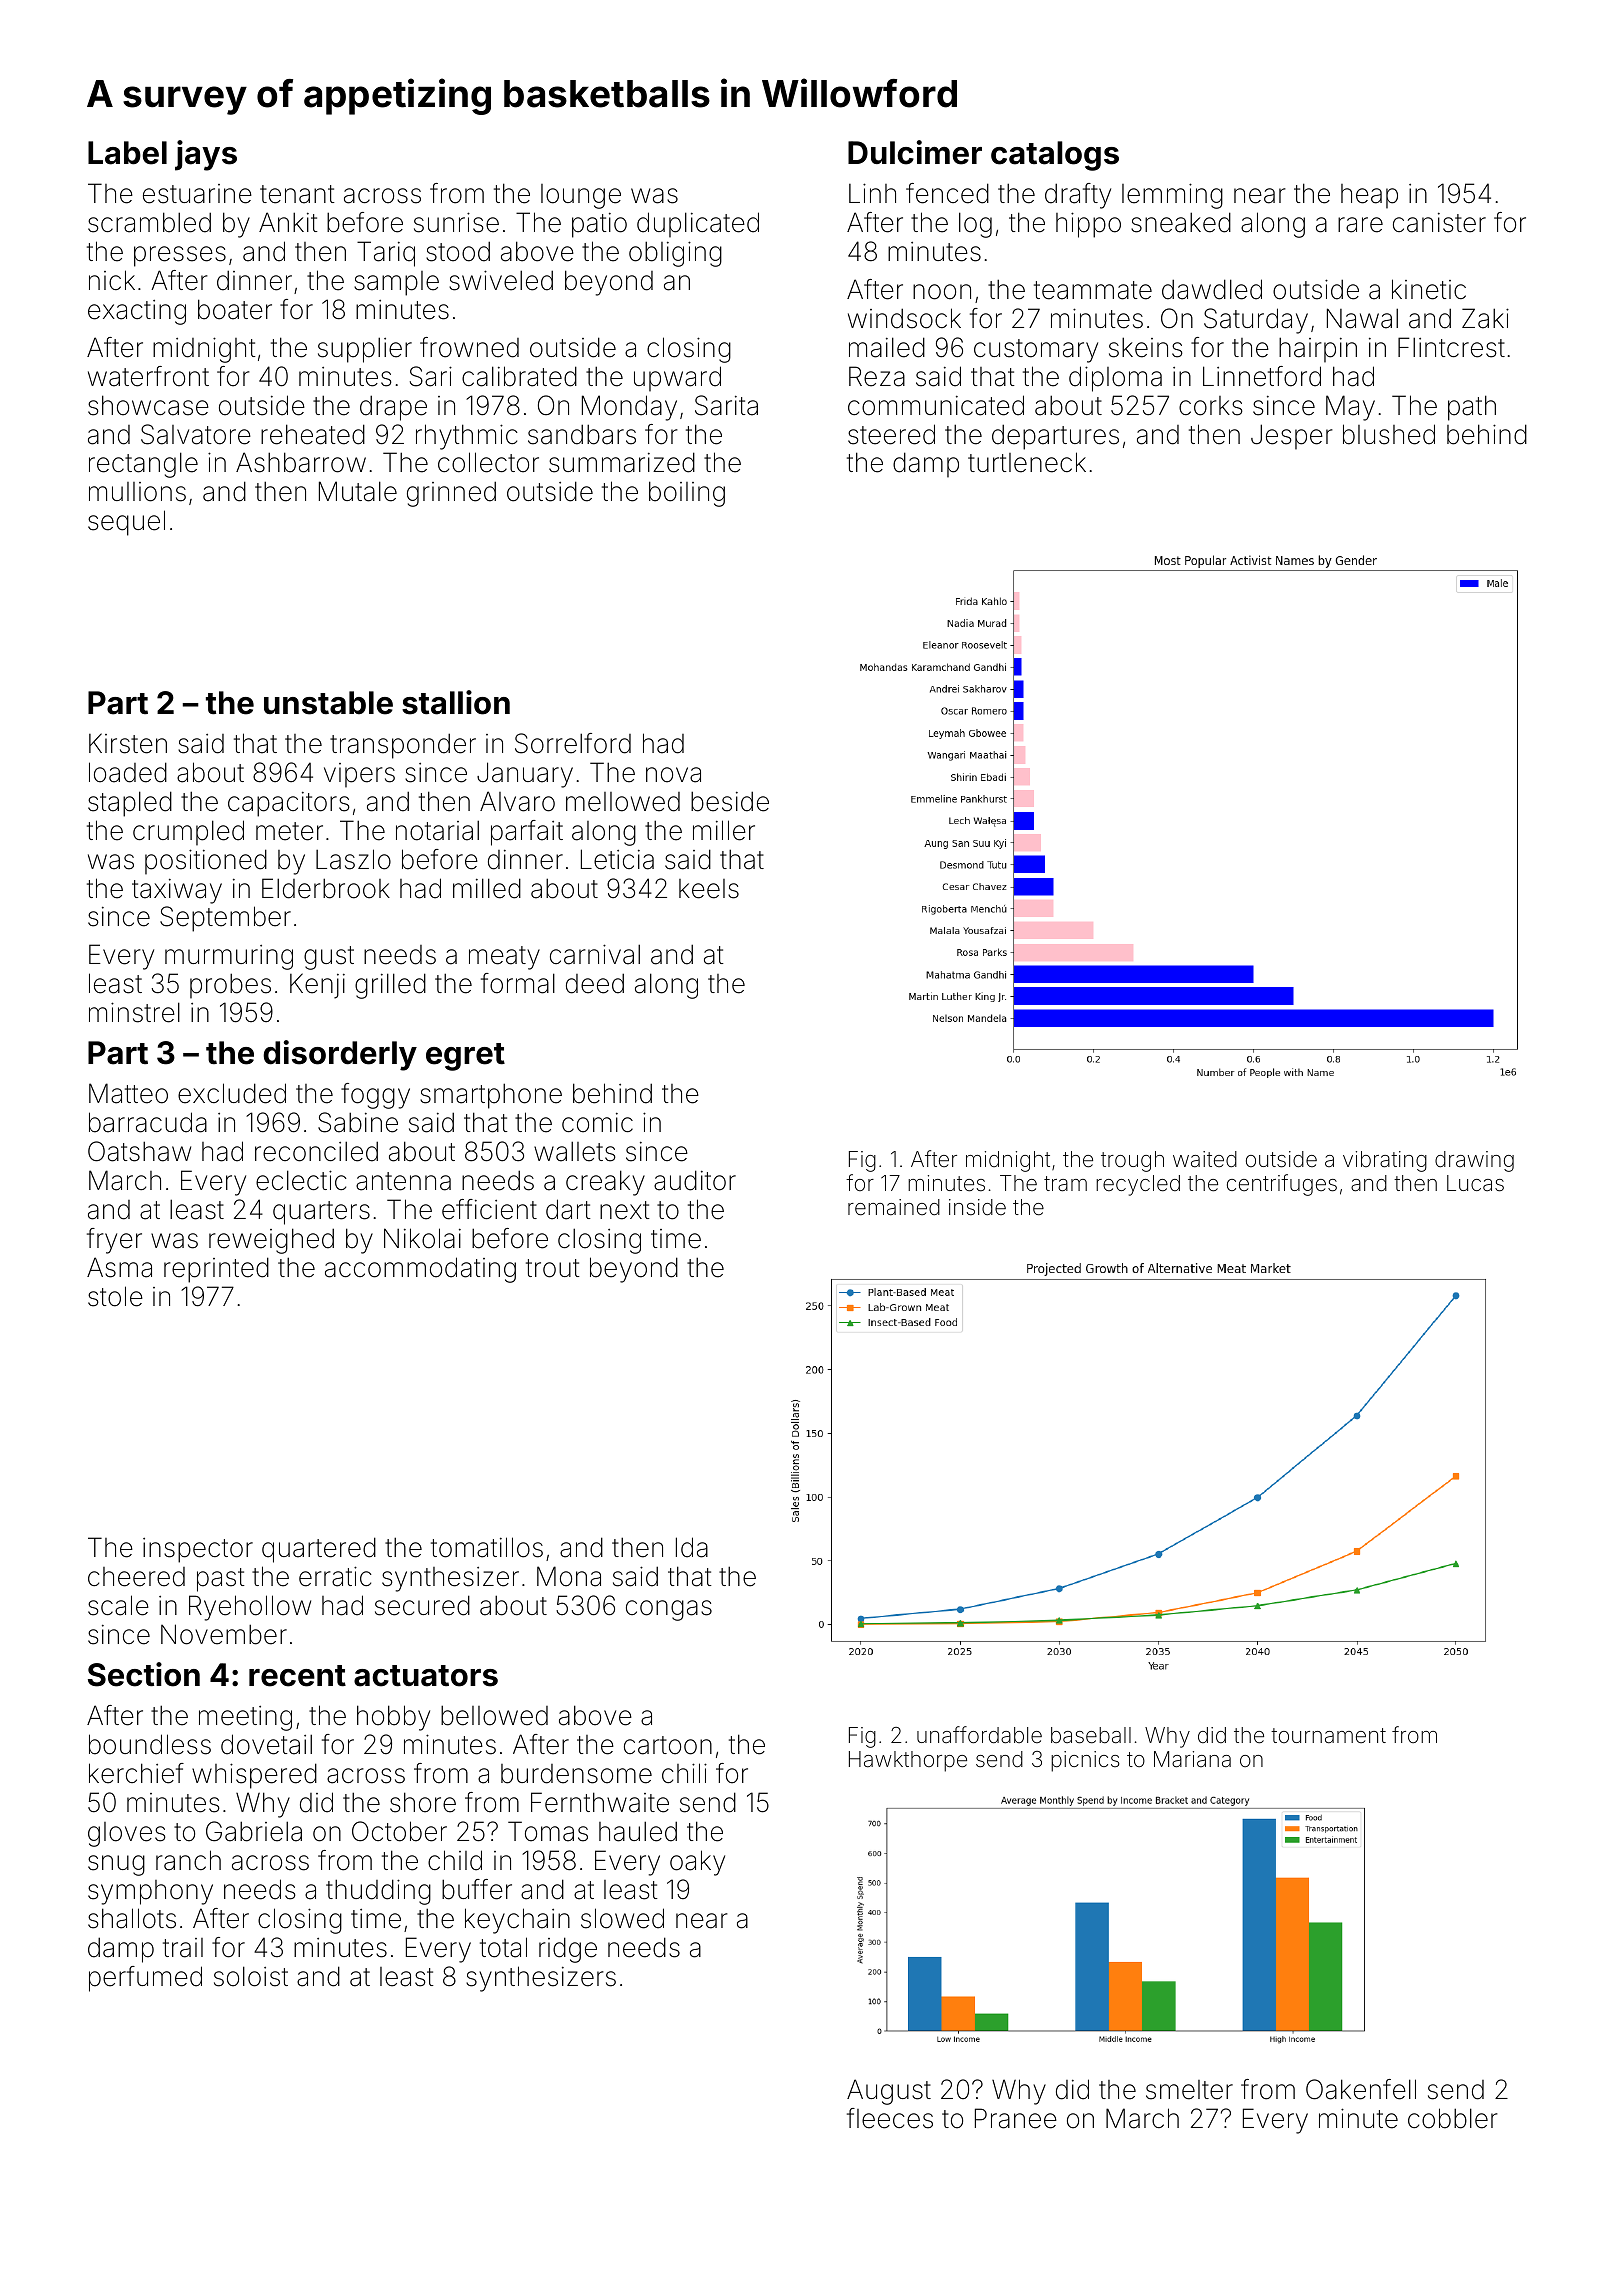 This screenshot has height=2292, width=1620. What do you see at coordinates (487, 1547) in the screenshot?
I see `tomatillos` at bounding box center [487, 1547].
